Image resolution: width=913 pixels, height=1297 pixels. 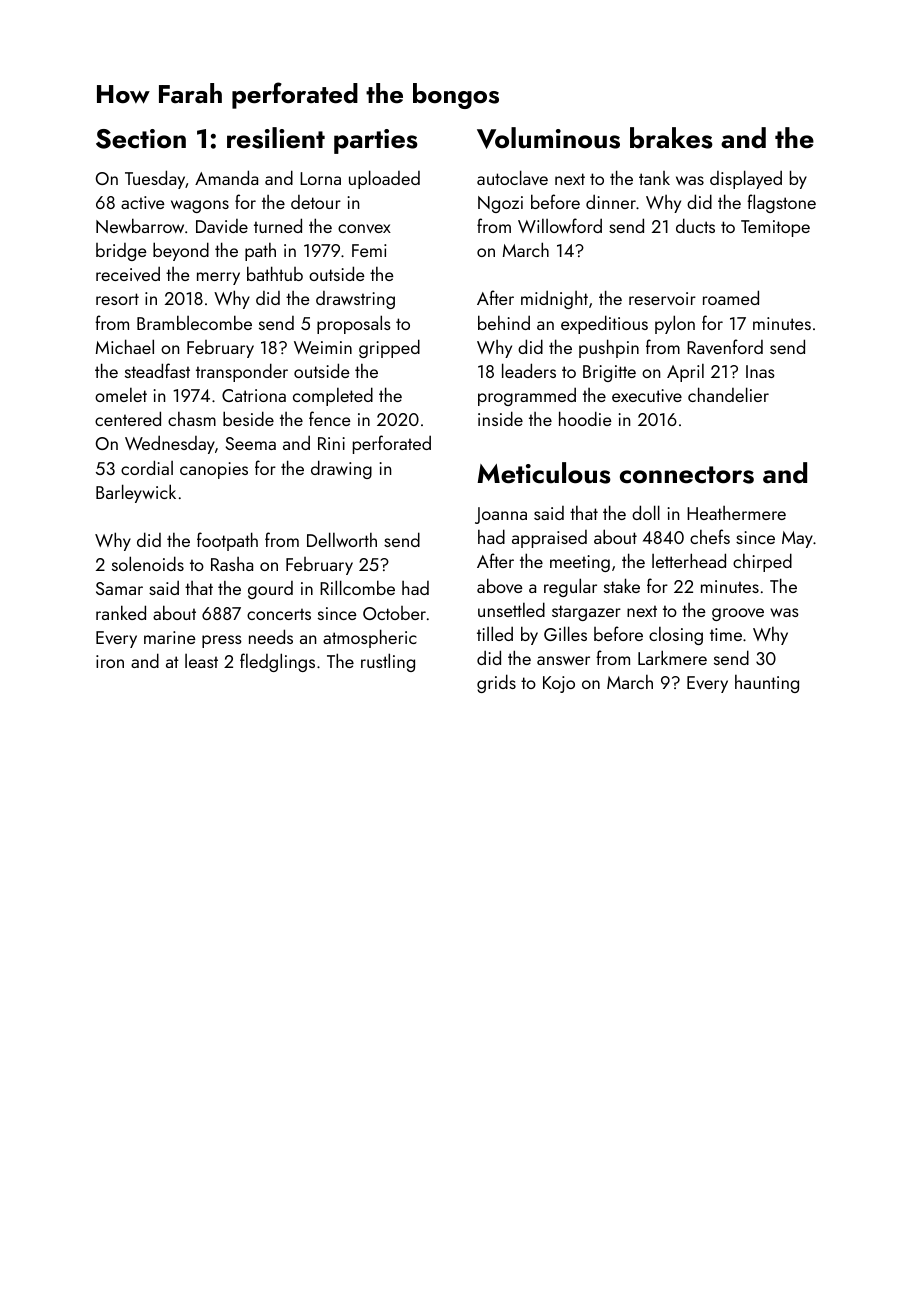 I want to click on omelet, so click(x=121, y=394).
